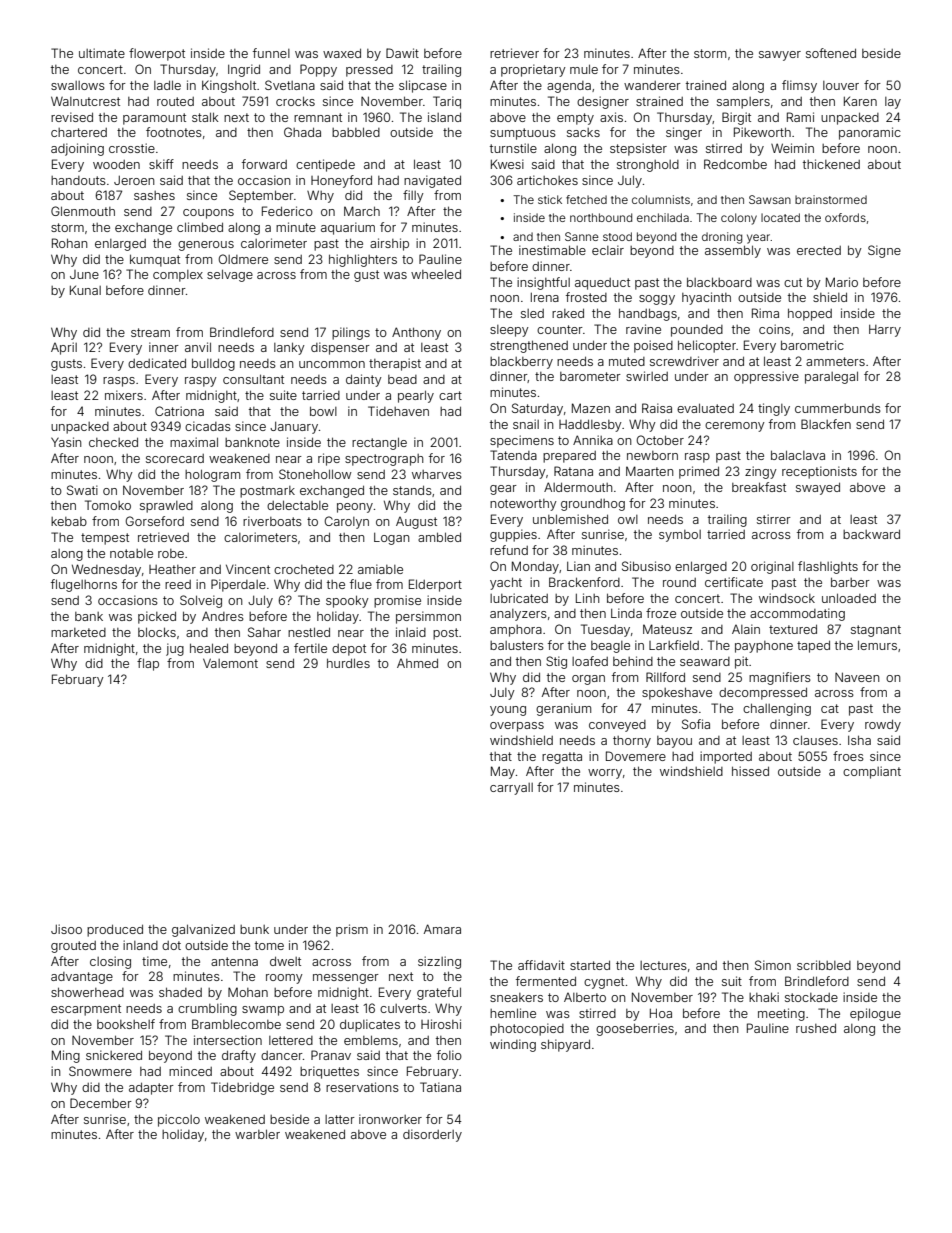 Image resolution: width=952 pixels, height=1233 pixels. I want to click on froes, so click(848, 756).
